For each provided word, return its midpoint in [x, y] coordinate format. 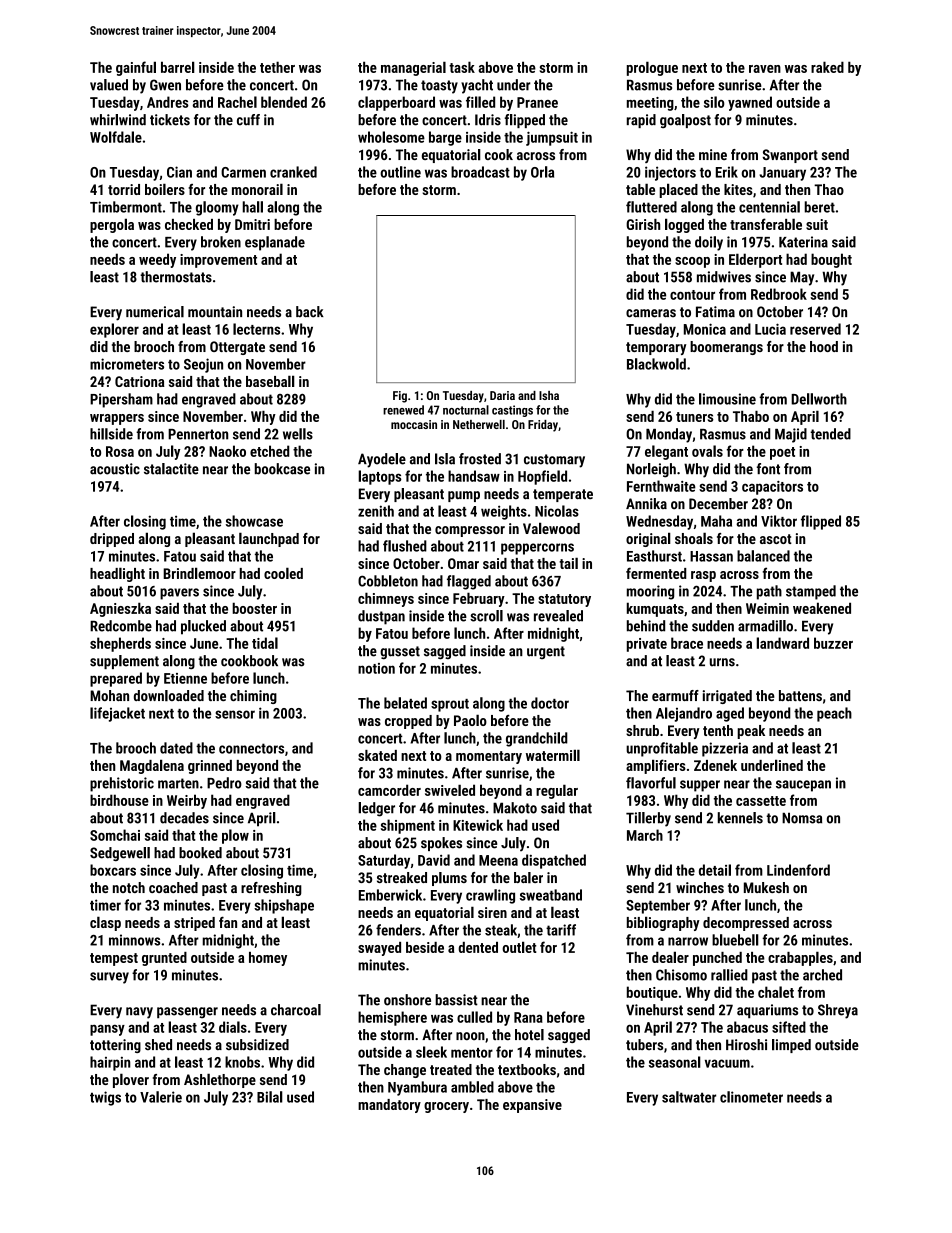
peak [751, 732]
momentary [489, 757]
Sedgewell [120, 854]
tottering [115, 1046]
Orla [542, 172]
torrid [124, 189]
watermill [553, 755]
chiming [253, 697]
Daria [502, 395]
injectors [670, 173]
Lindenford [798, 870]
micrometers [127, 364]
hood [824, 346]
